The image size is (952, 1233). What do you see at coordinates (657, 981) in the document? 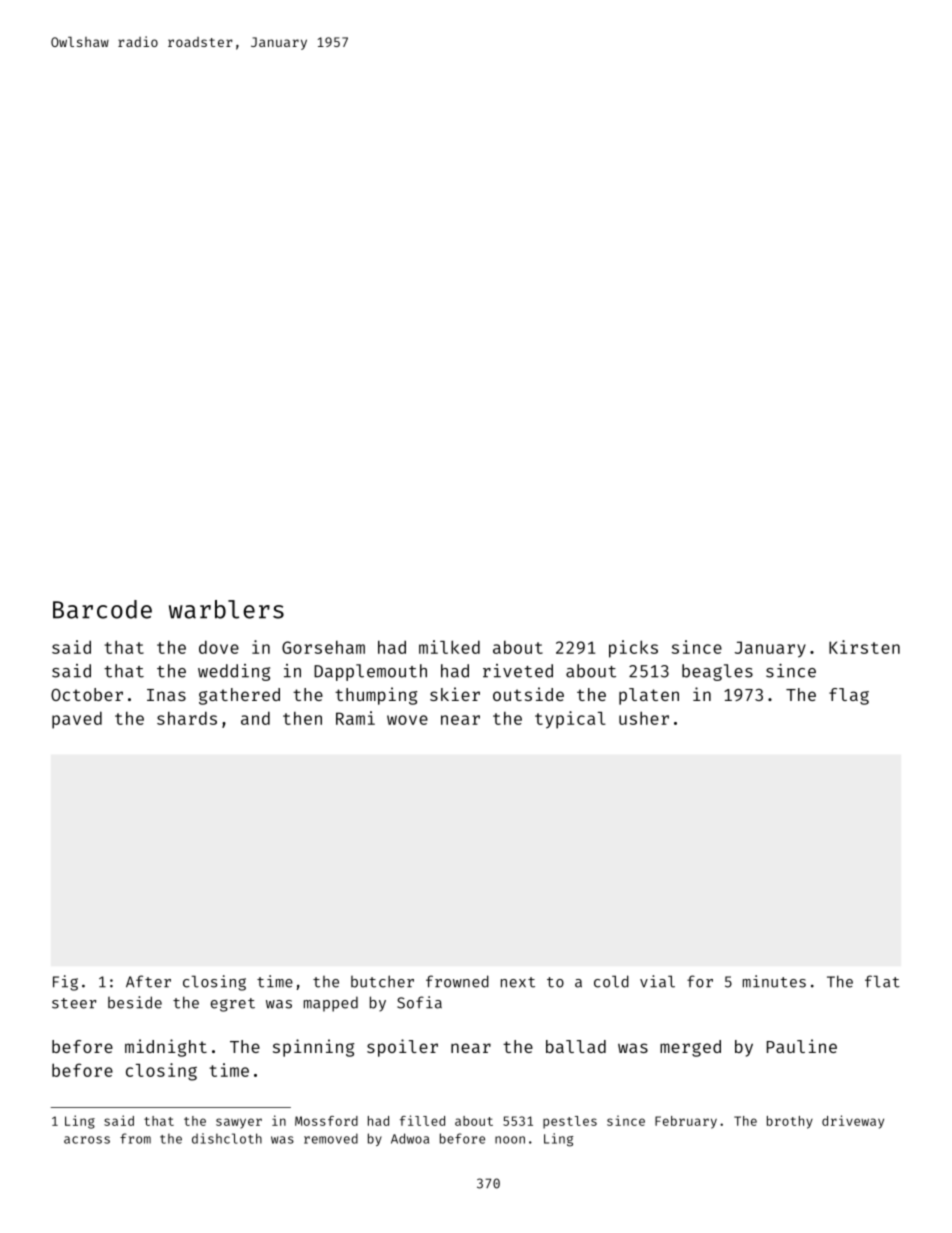
I see `vial` at bounding box center [657, 981].
